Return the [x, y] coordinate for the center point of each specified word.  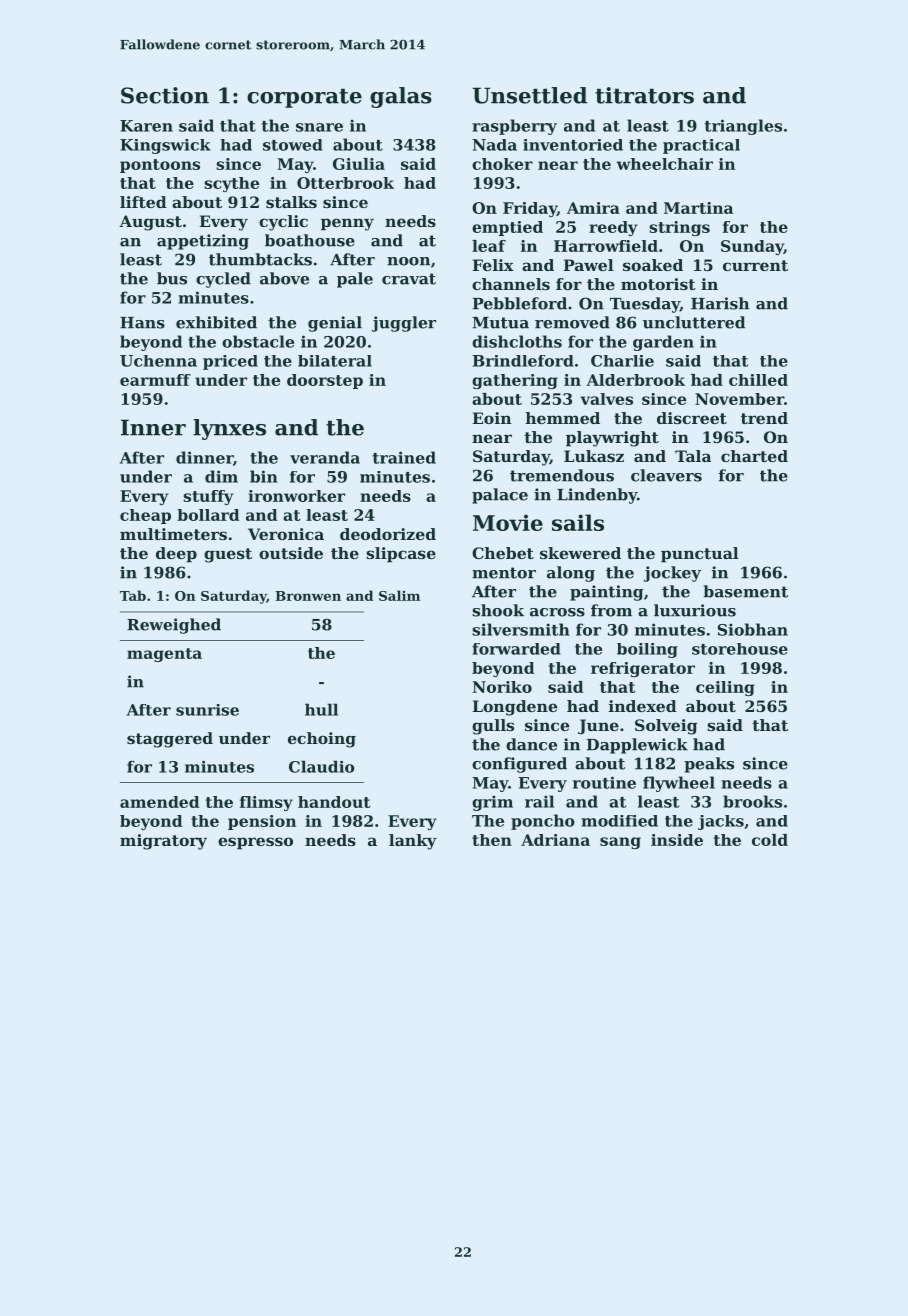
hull [321, 709]
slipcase [401, 555]
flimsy [266, 803]
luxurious [695, 610]
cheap [145, 516]
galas [401, 97]
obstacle [258, 341]
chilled [758, 380]
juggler [404, 324]
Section [165, 95]
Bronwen [308, 596]
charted [754, 456]
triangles [743, 127]
